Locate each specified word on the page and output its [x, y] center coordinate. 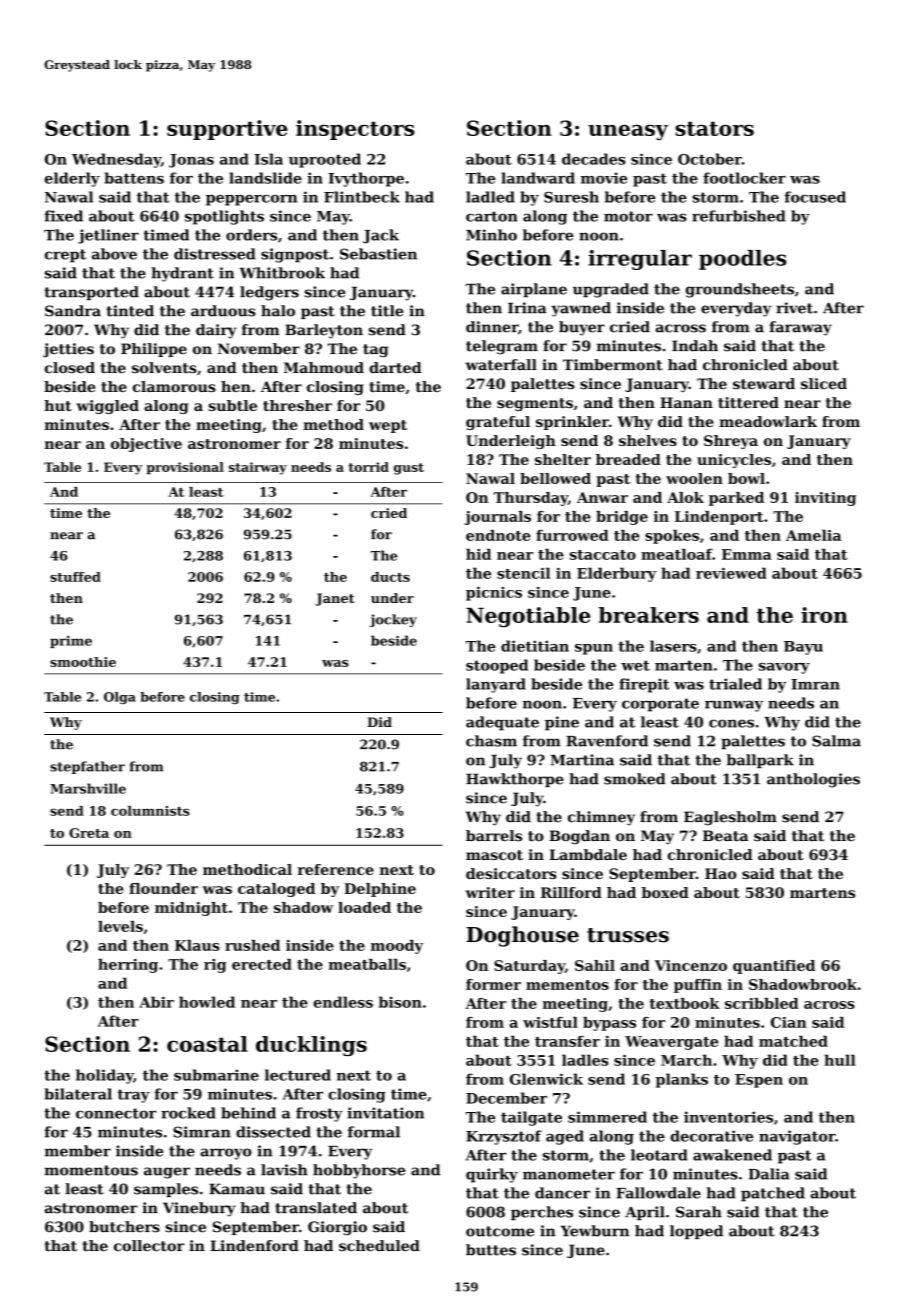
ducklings [311, 1046]
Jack [381, 236]
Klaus [197, 945]
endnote [498, 535]
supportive [227, 130]
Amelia [813, 535]
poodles [743, 260]
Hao [721, 873]
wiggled [108, 407]
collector [149, 1246]
